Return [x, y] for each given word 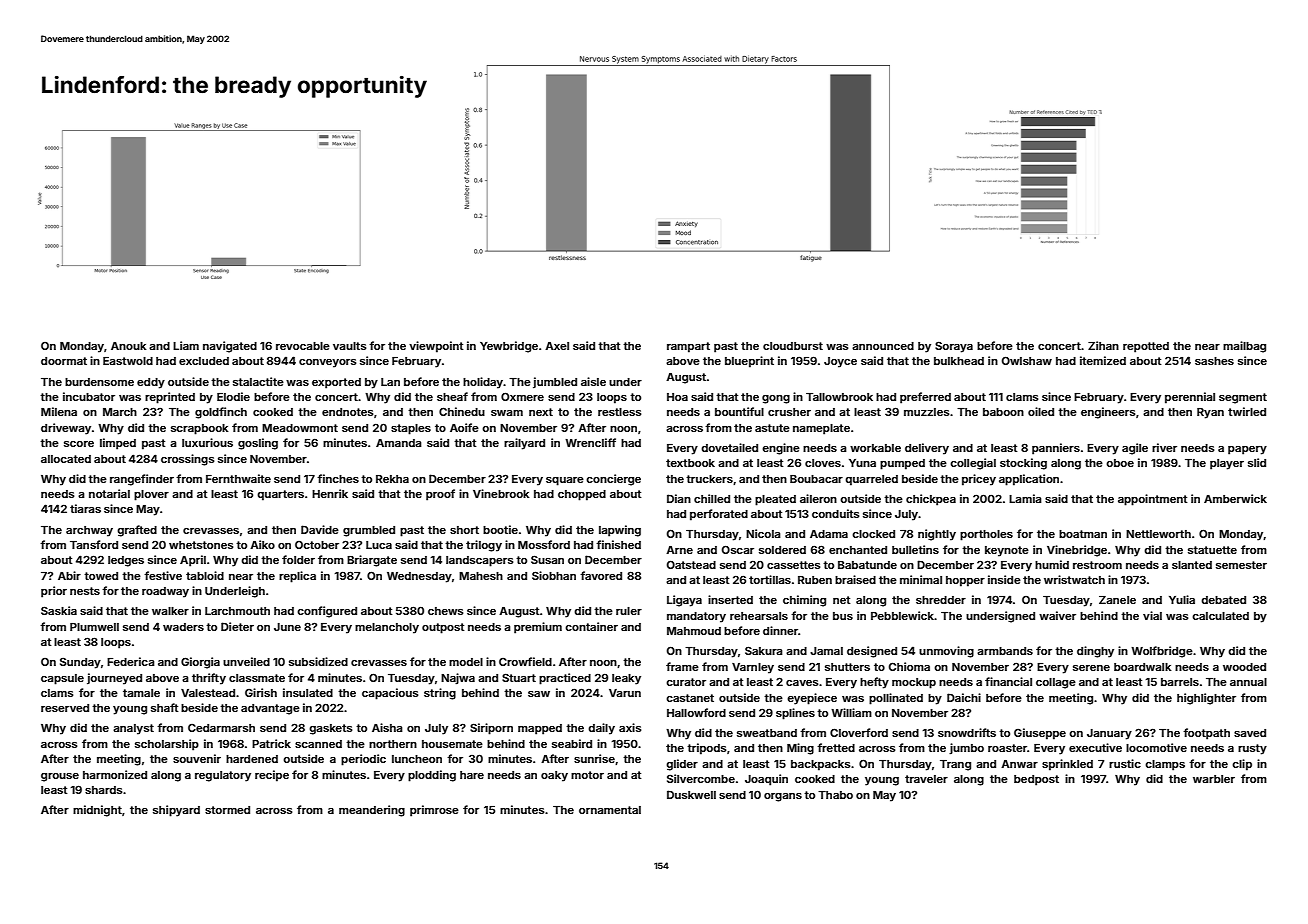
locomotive [1156, 747]
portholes [986, 535]
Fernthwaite [238, 478]
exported [336, 383]
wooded [1244, 667]
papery [1247, 450]
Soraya [954, 347]
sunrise [594, 758]
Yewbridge [509, 347]
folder [298, 559]
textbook [690, 463]
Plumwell [94, 627]
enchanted [858, 550]
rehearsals [759, 616]
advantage [270, 709]
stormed [227, 810]
